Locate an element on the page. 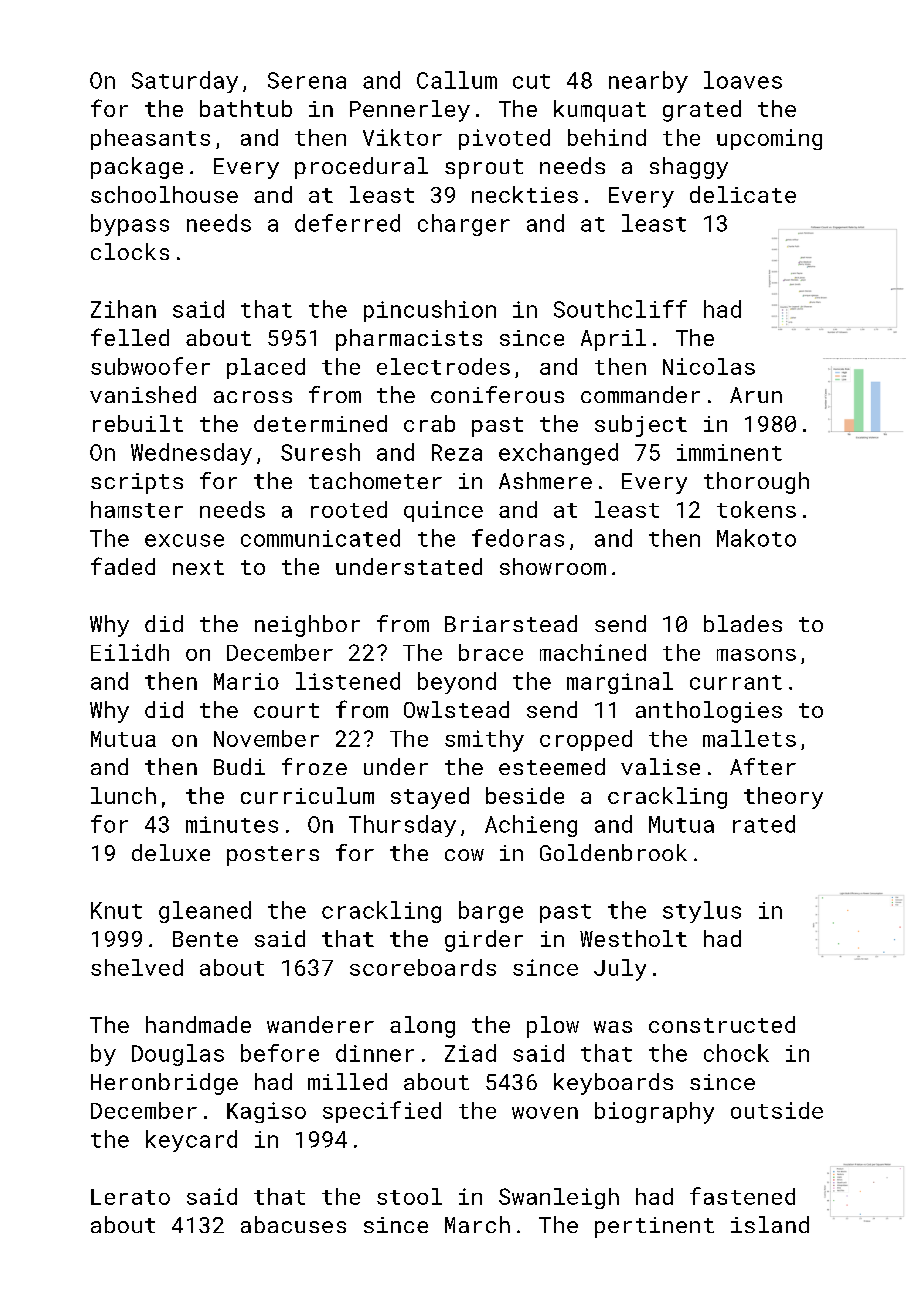 This image has height=1314, width=924. lunch is located at coordinates (123, 795).
